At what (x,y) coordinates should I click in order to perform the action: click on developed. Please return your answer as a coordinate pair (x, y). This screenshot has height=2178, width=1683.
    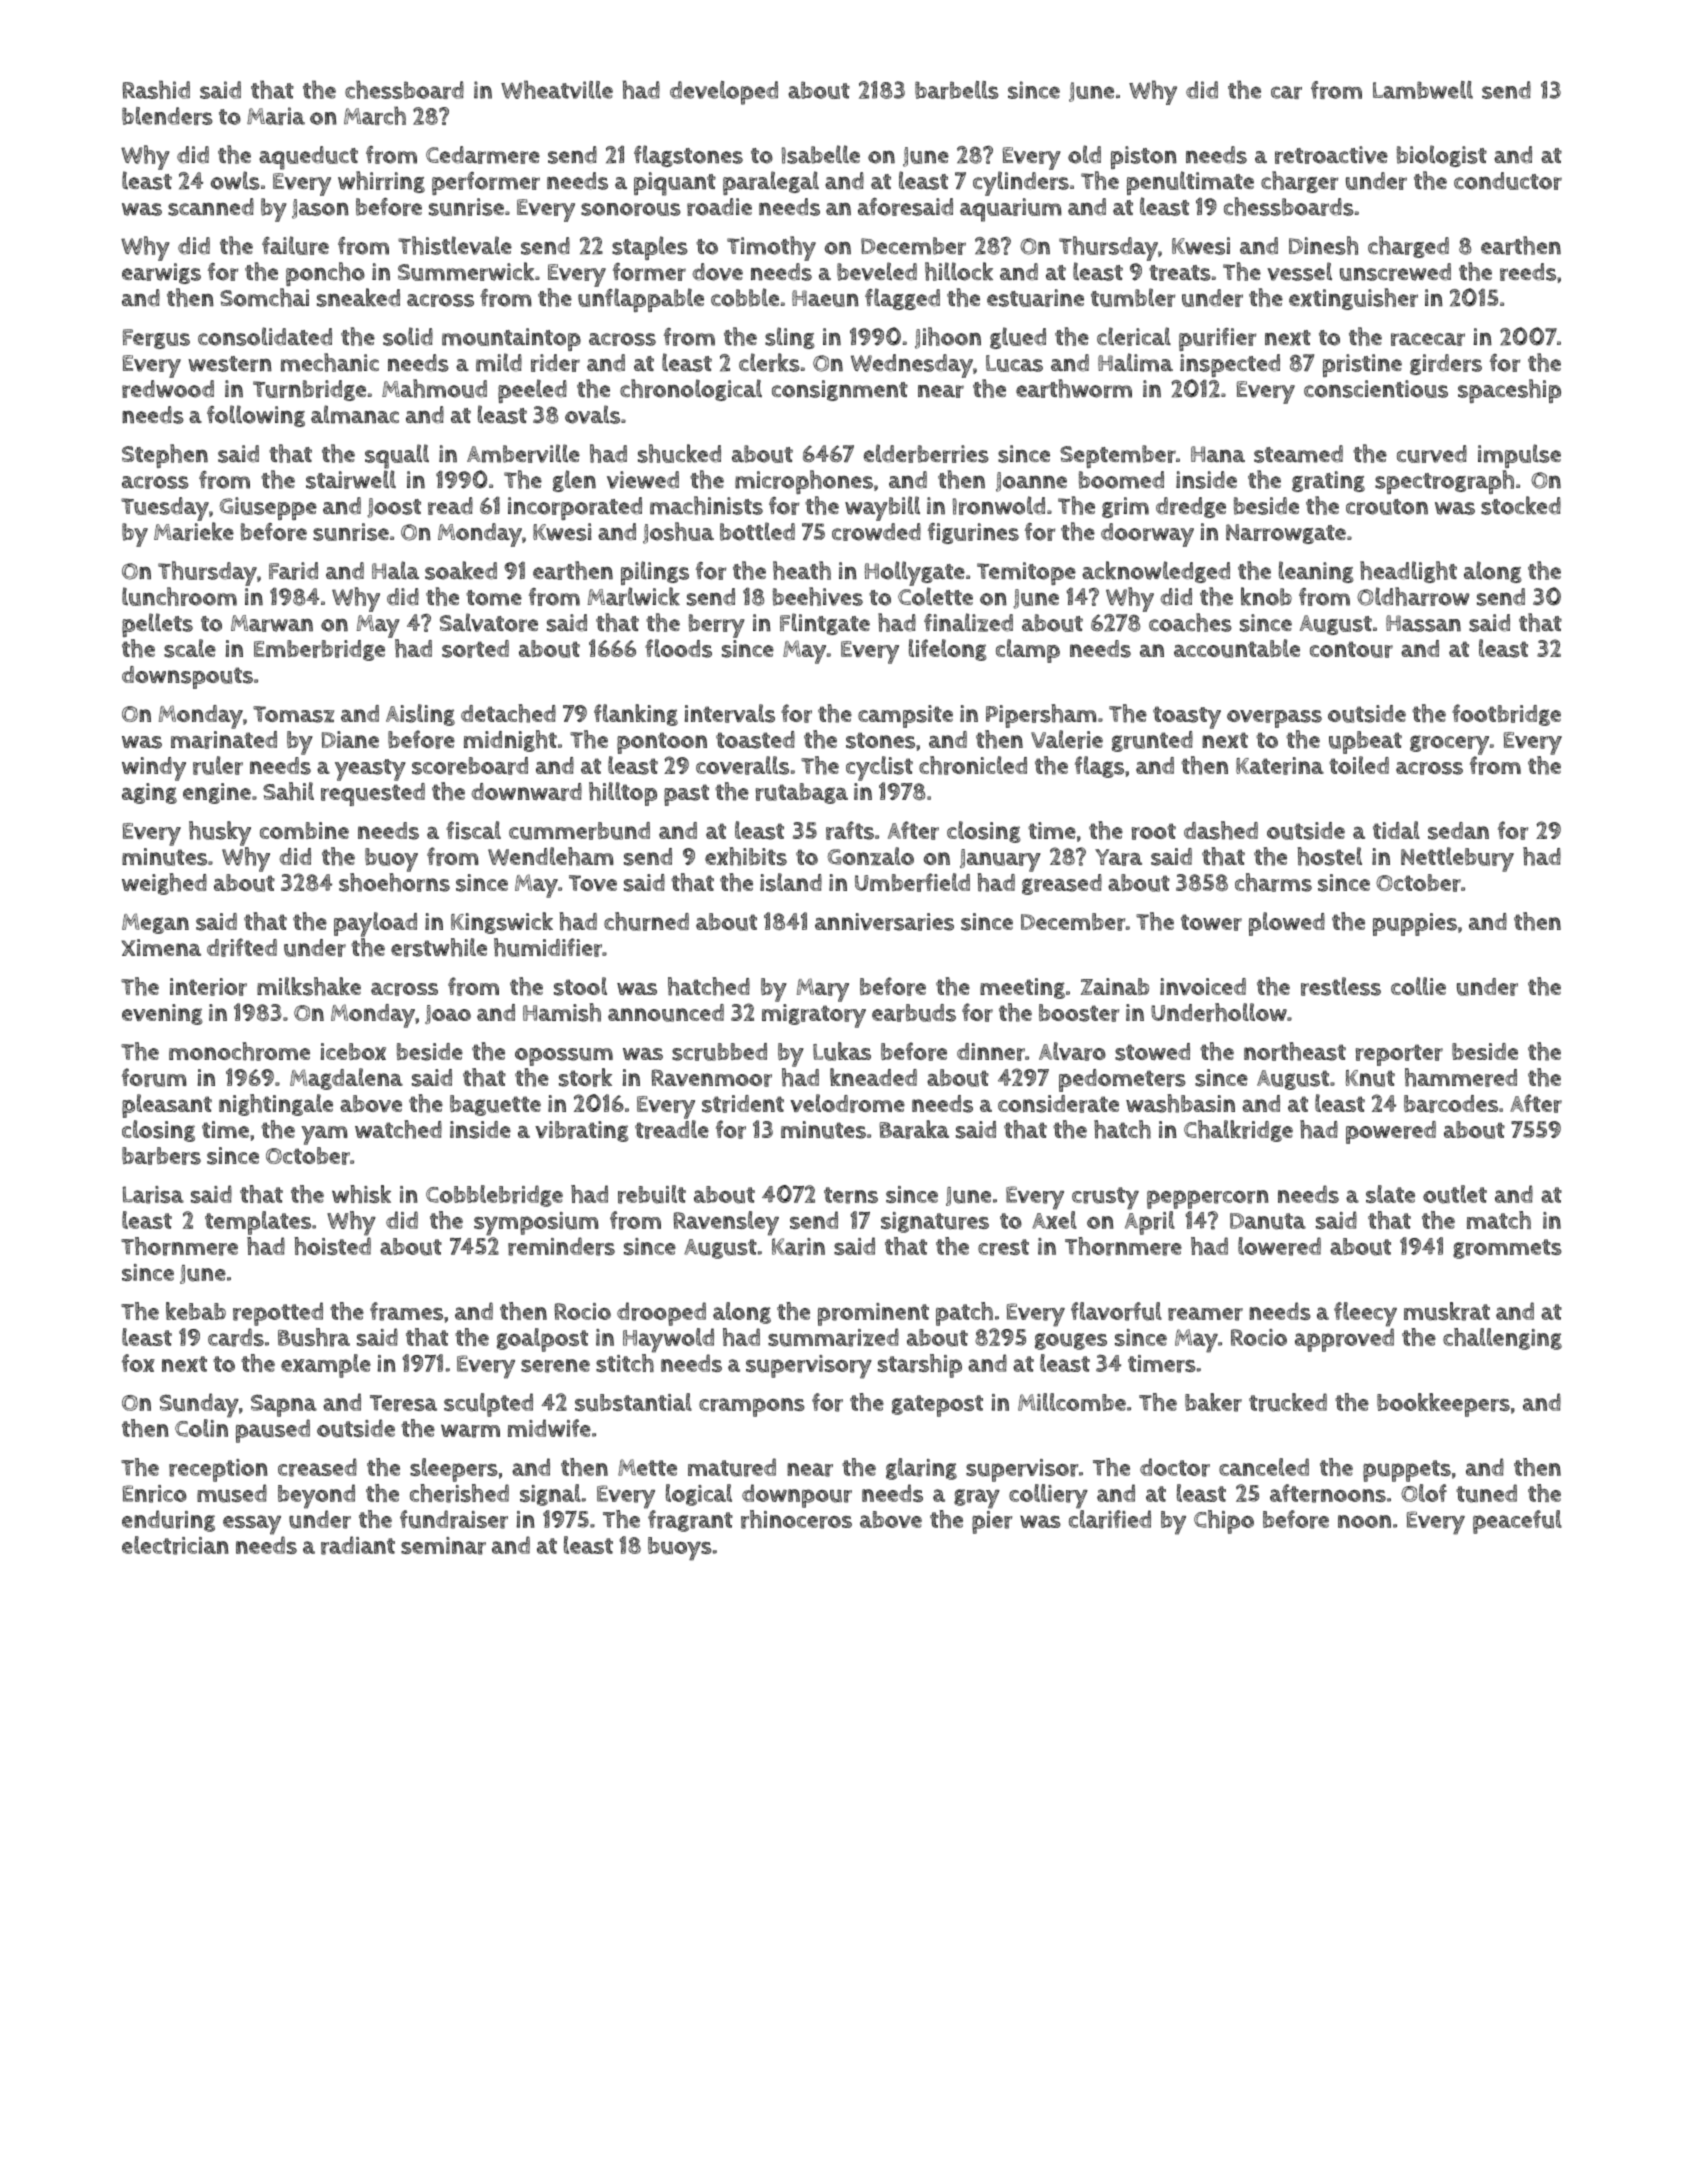
    Looking at the image, I should click on (724, 93).
